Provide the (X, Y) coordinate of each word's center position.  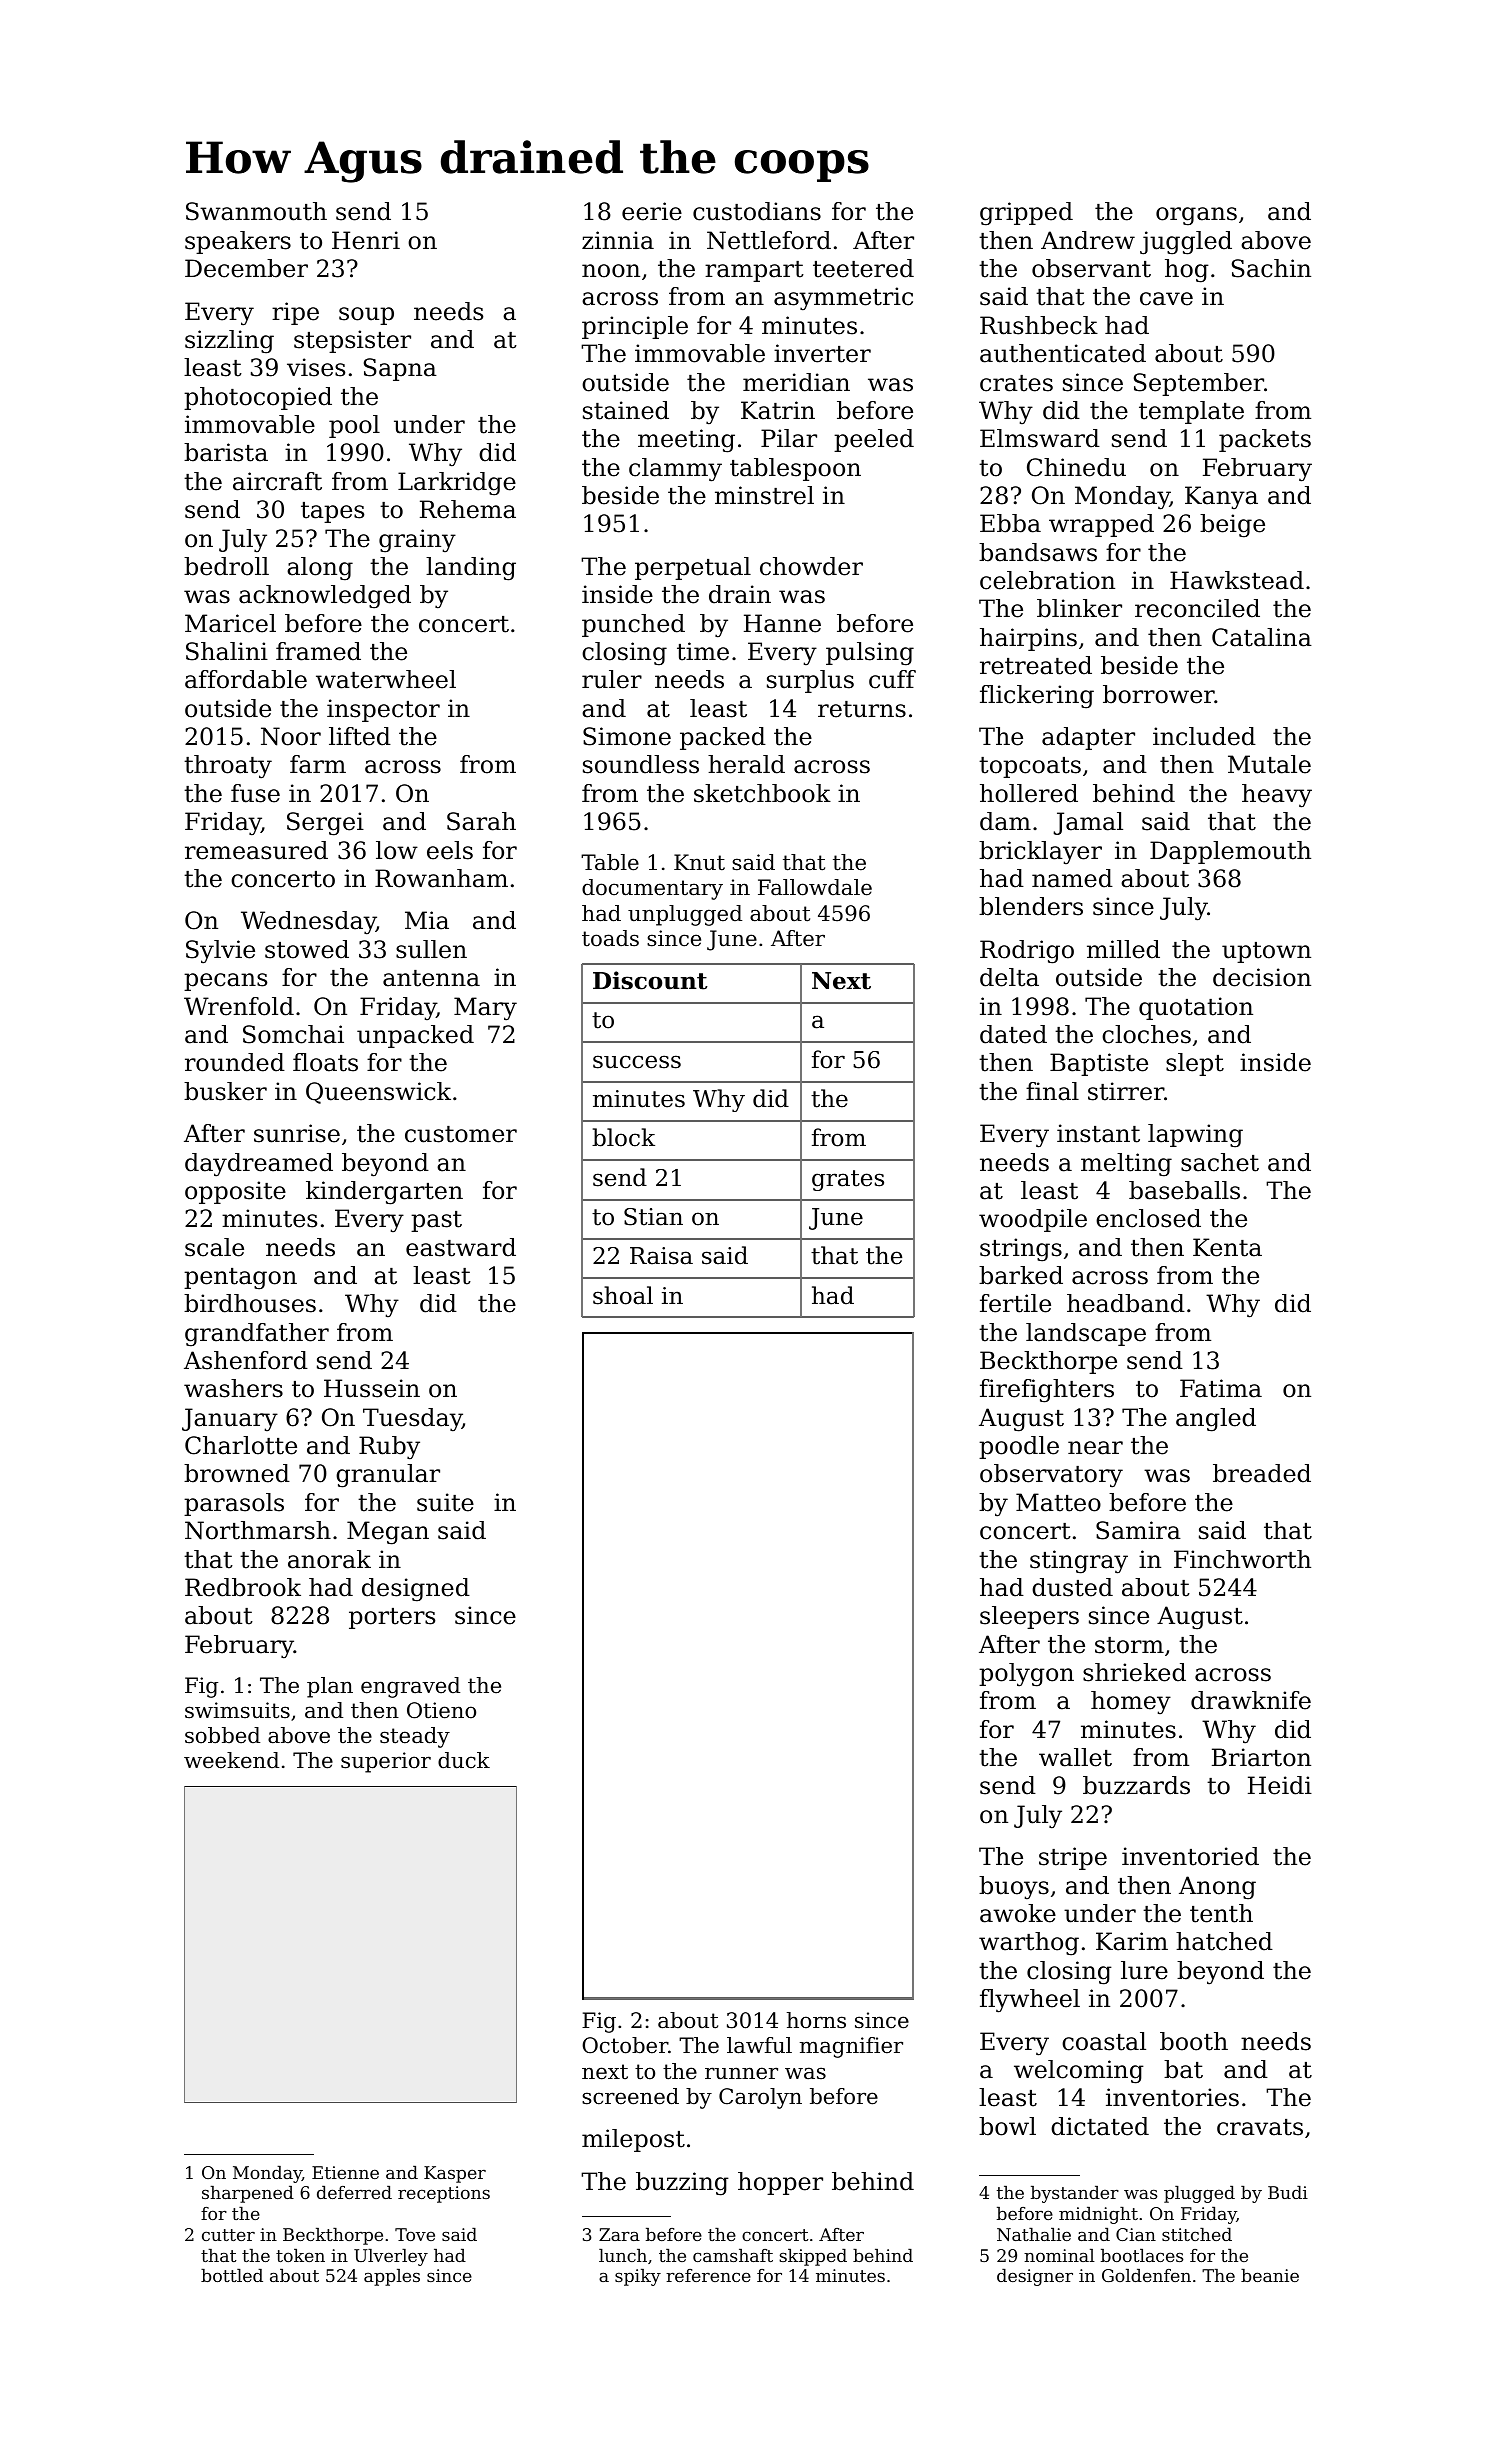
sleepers (1029, 1617)
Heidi (1280, 1785)
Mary (485, 1009)
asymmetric (843, 299)
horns (816, 2020)
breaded (1262, 1473)
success (637, 1062)
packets (1265, 440)
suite (445, 1502)
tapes (332, 512)
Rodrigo (1027, 952)
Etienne (345, 2172)
